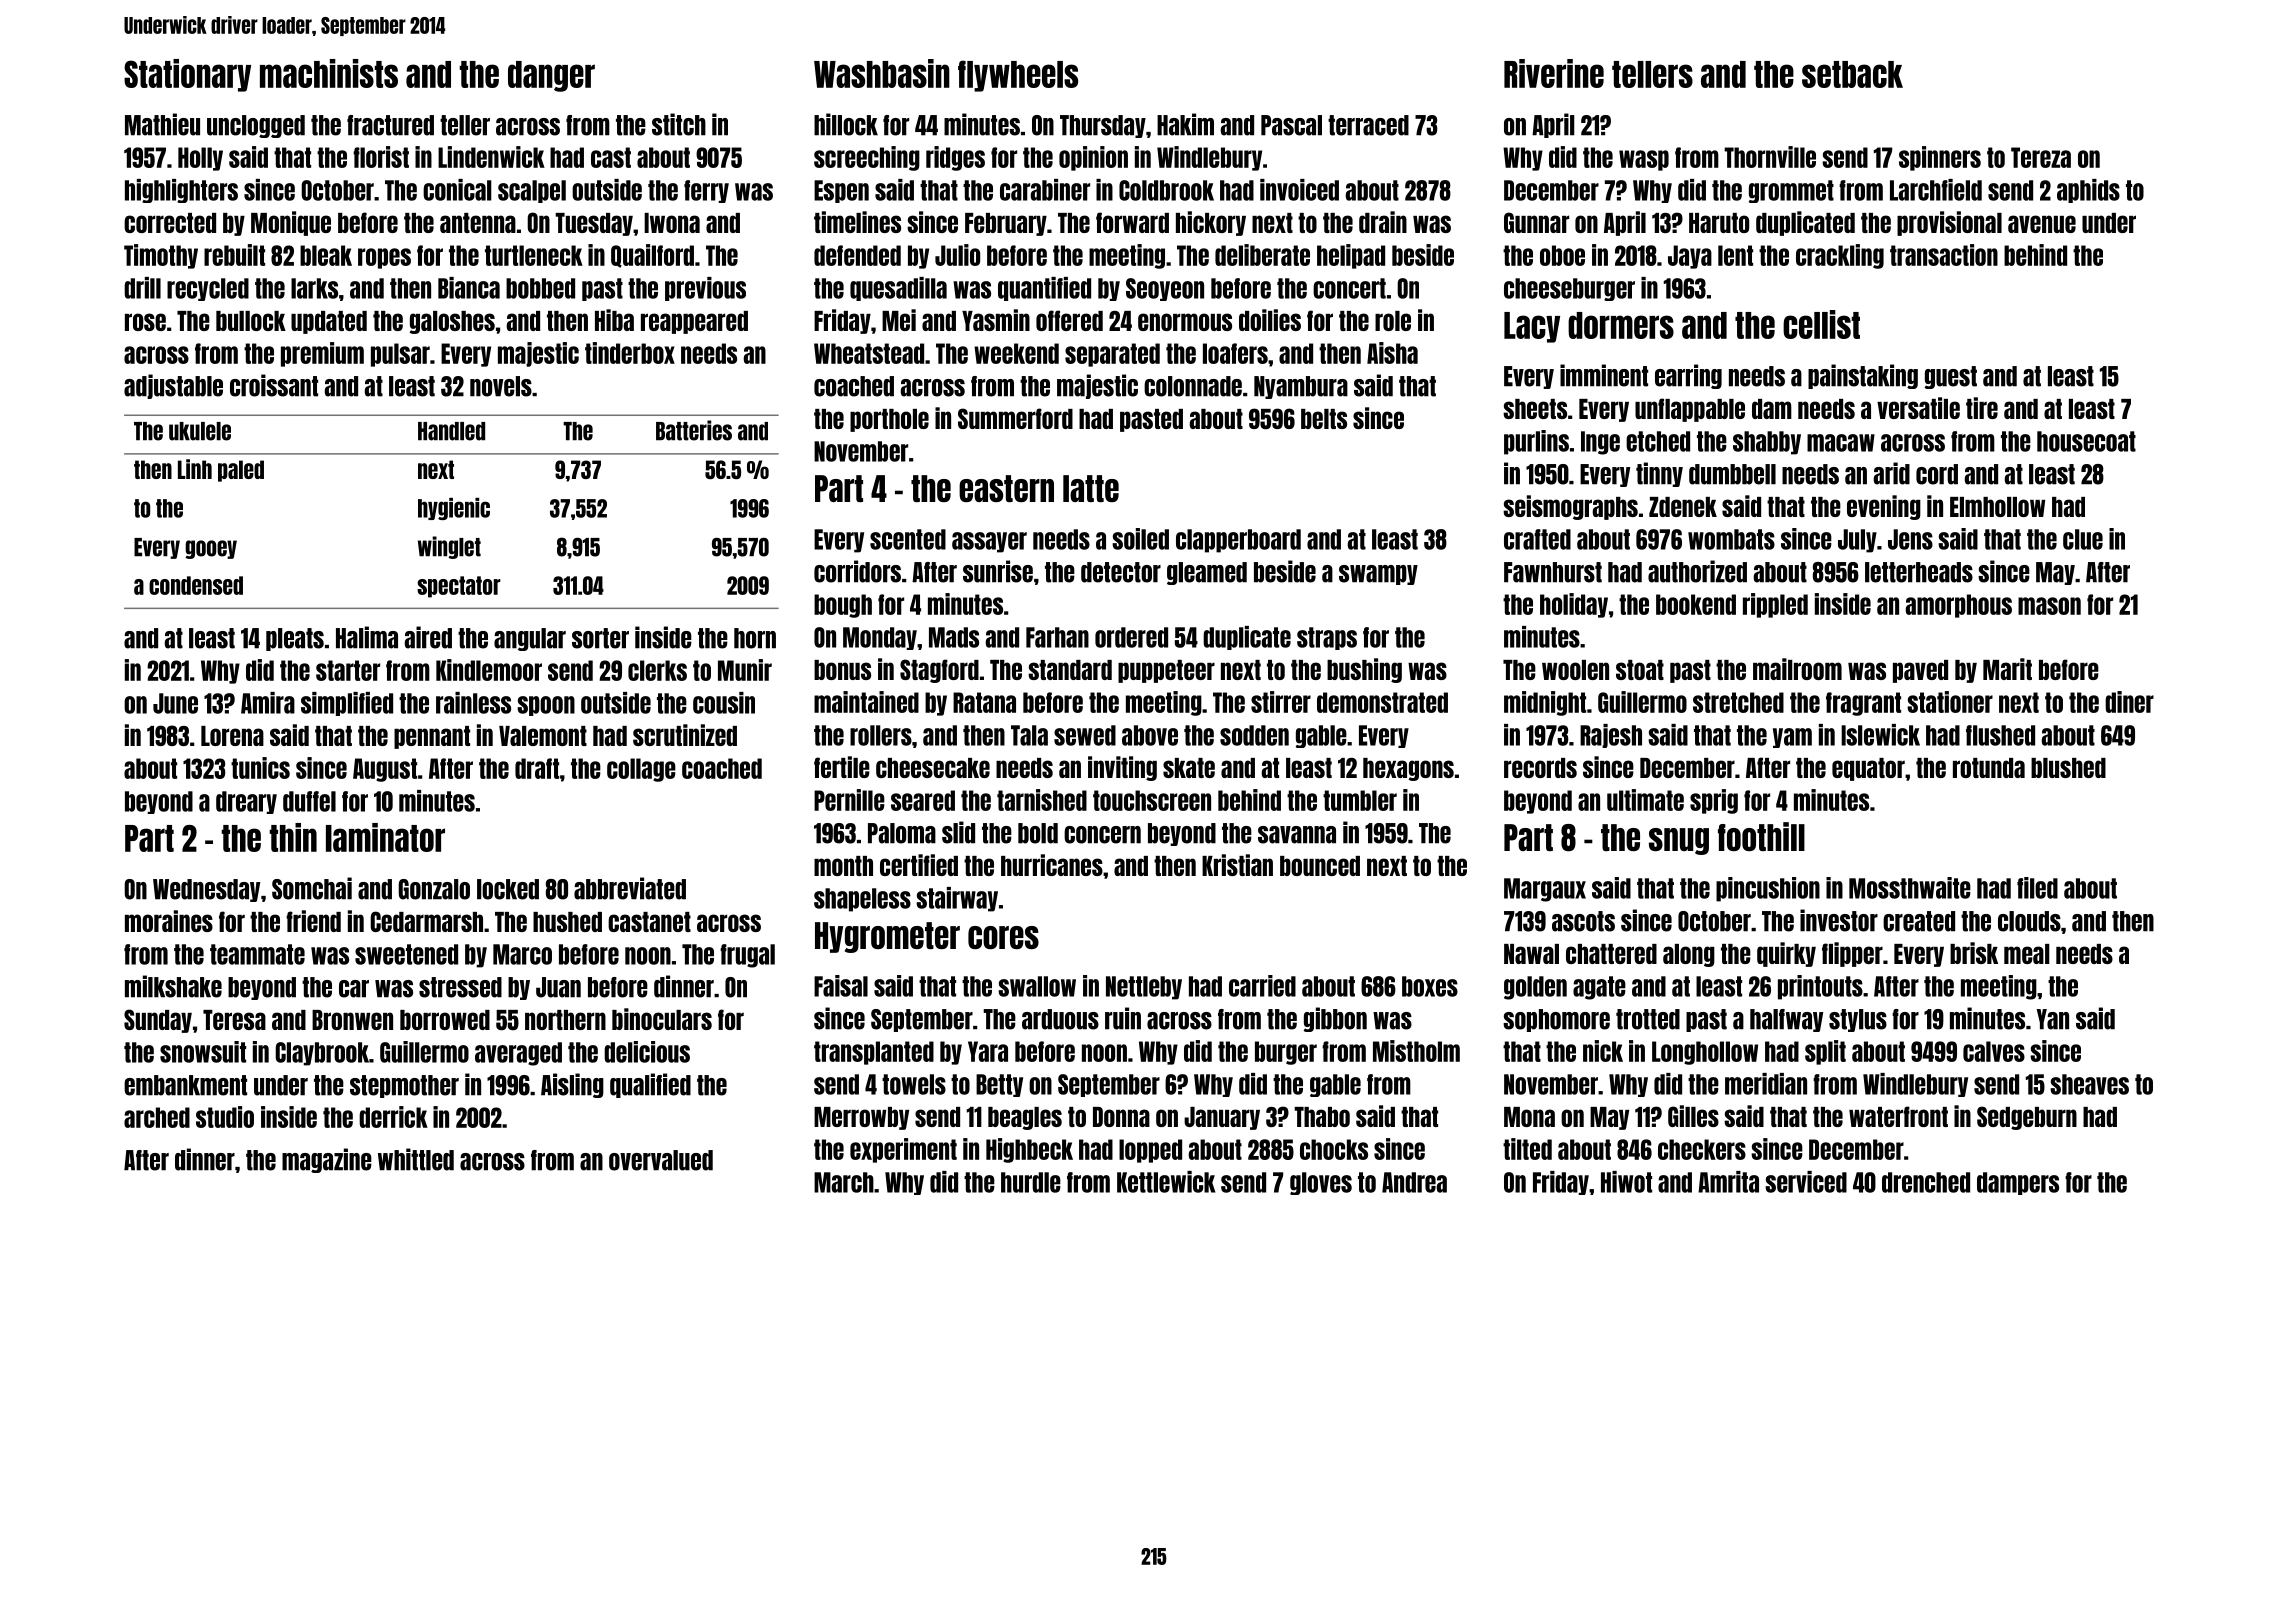  Describe the element at coordinates (844, 1182) in the image. I see `March` at that location.
